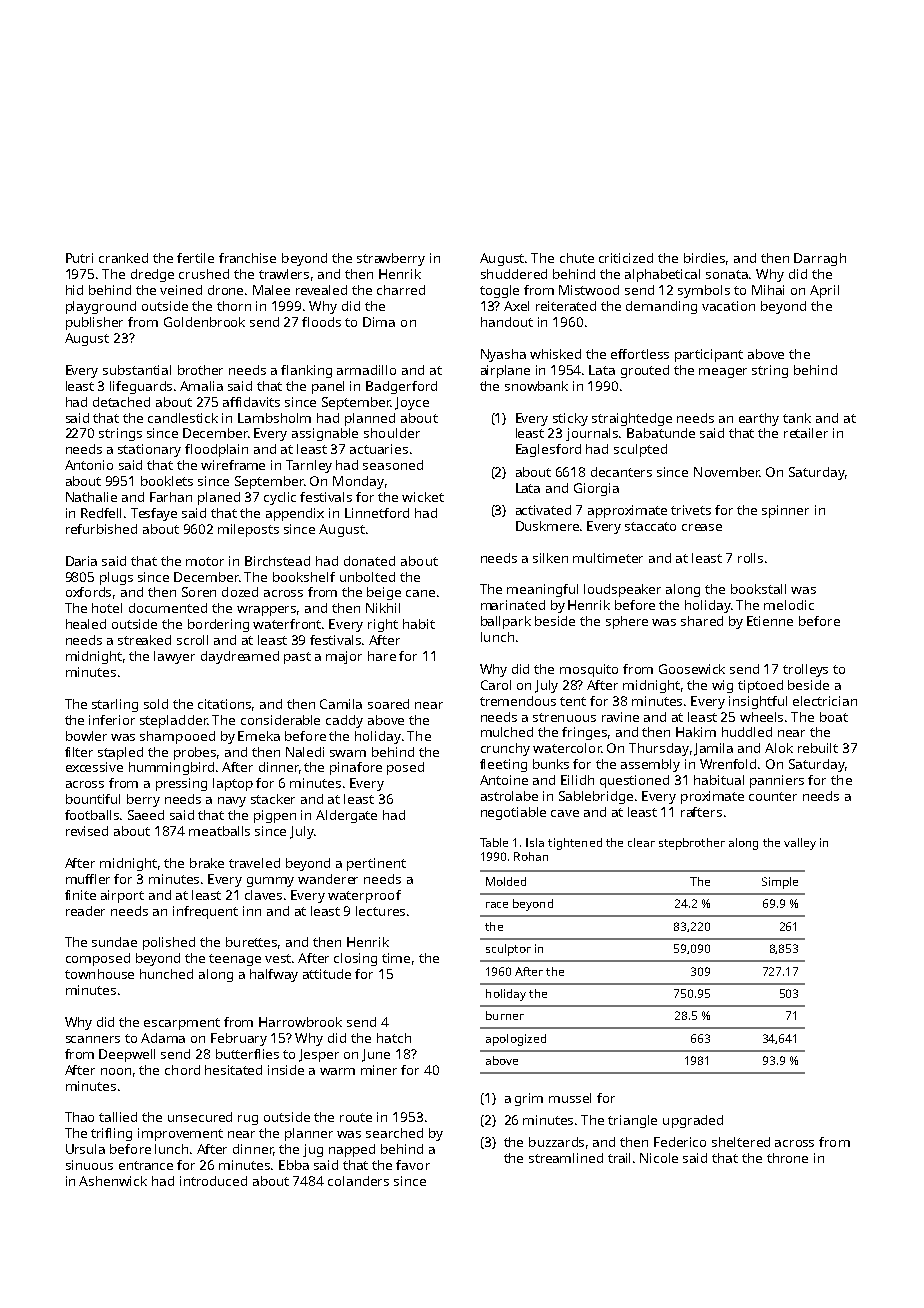  What do you see at coordinates (224, 704) in the screenshot?
I see `citations` at bounding box center [224, 704].
